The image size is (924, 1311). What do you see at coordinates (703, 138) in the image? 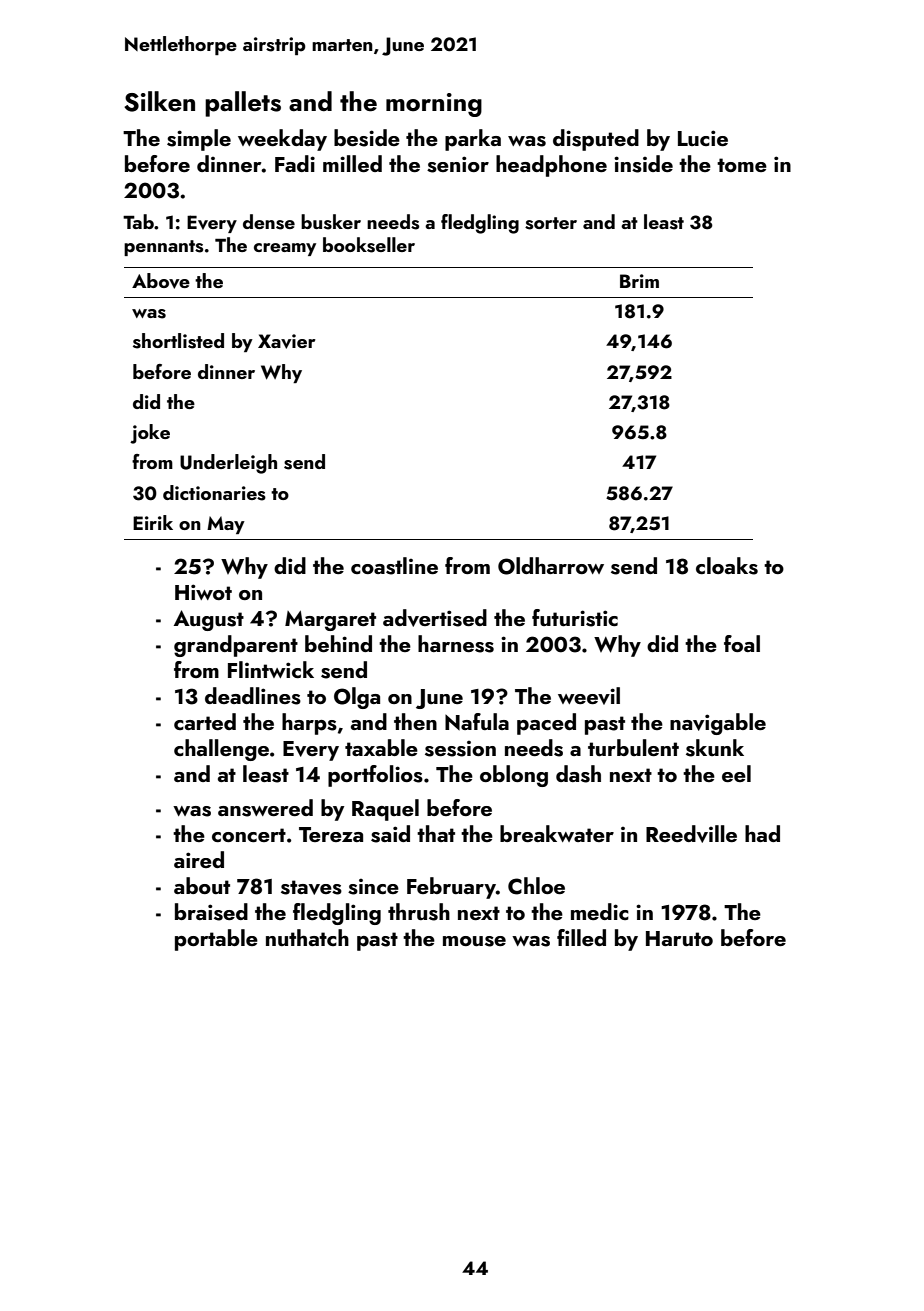
I see `Lucie` at bounding box center [703, 138].
